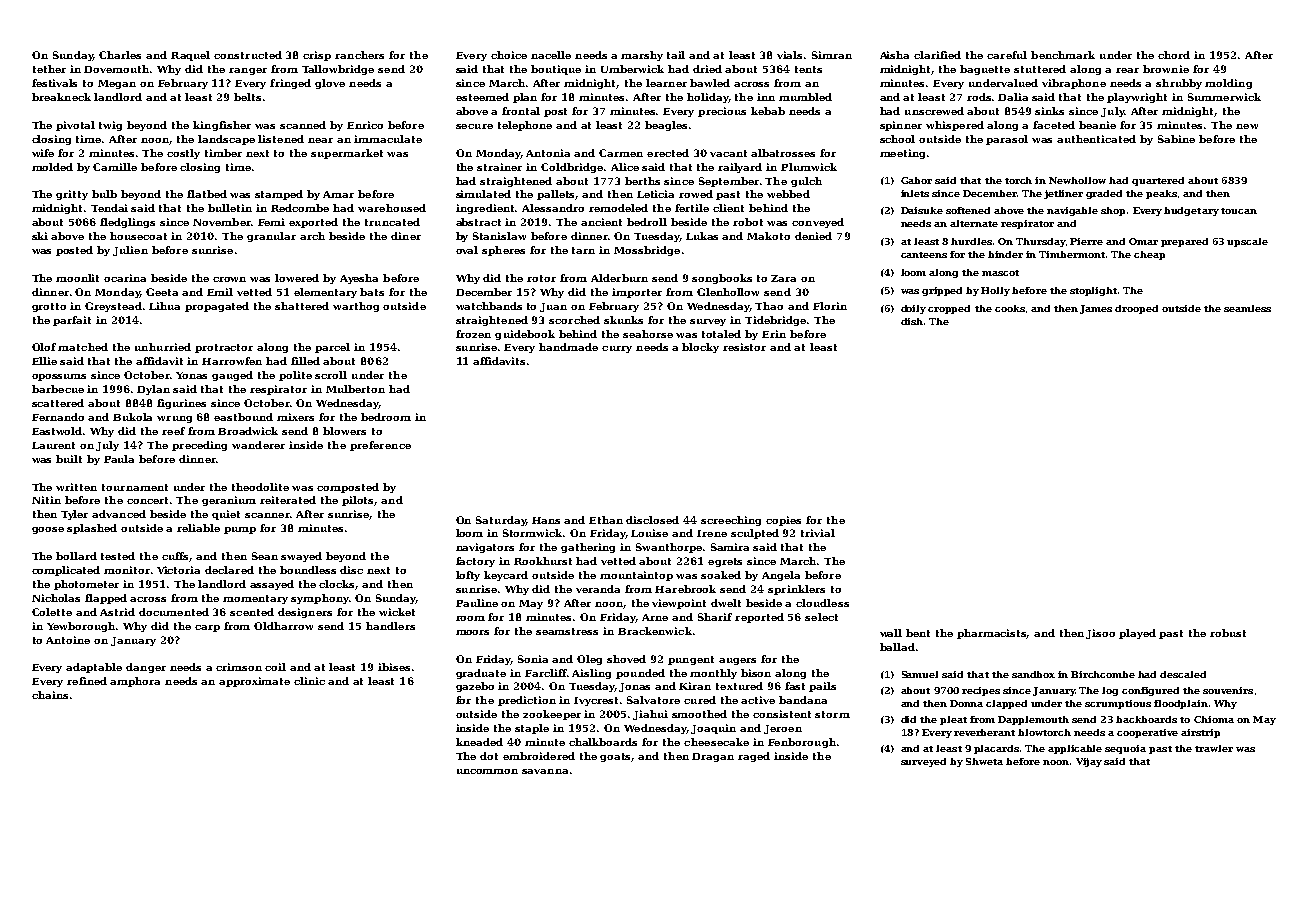  What do you see at coordinates (43, 153) in the document?
I see `wife` at bounding box center [43, 153].
